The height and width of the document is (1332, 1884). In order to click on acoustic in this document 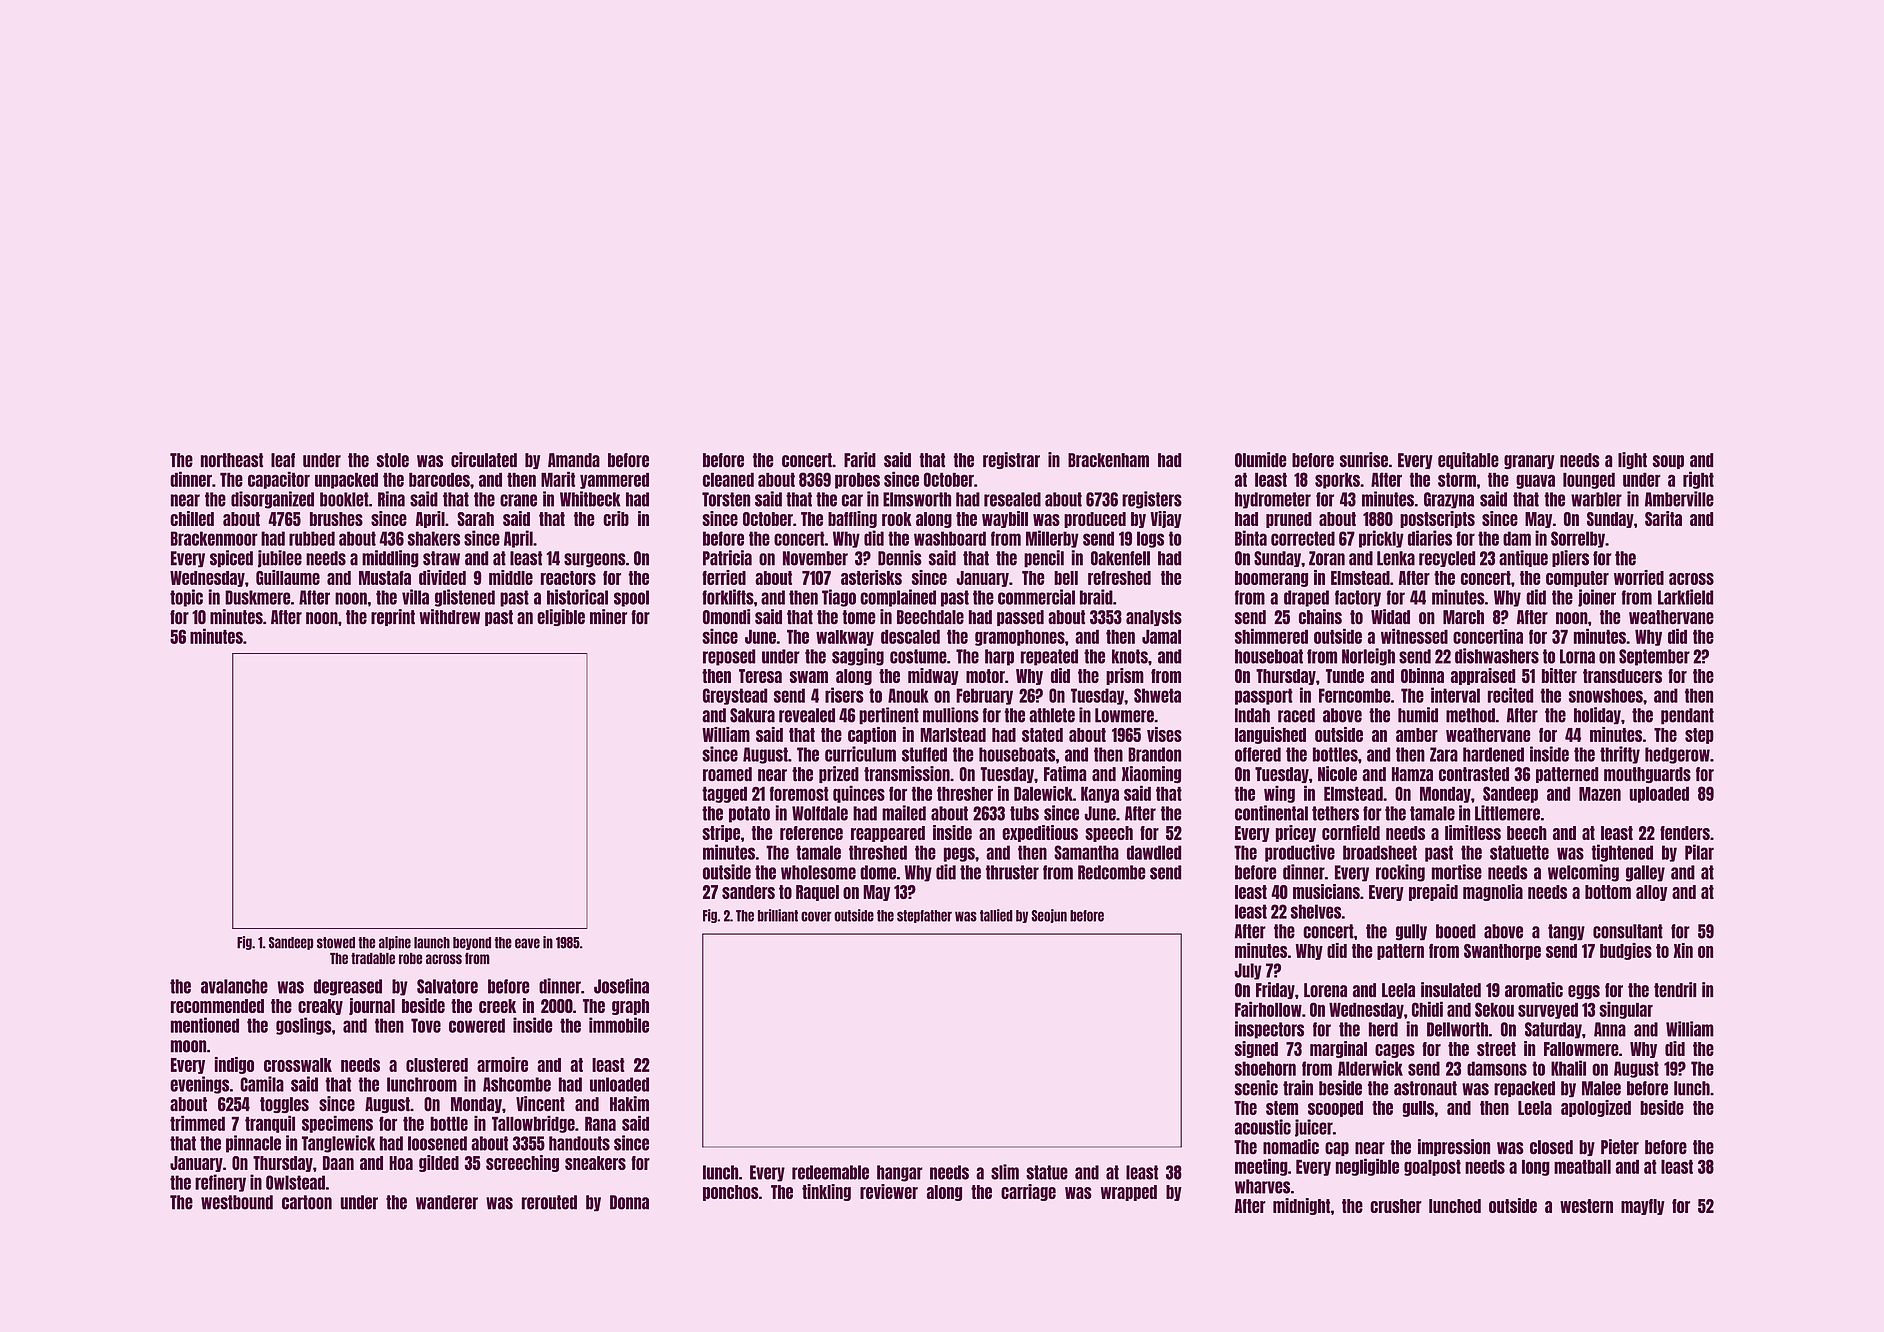, I will do `click(1263, 1127)`.
